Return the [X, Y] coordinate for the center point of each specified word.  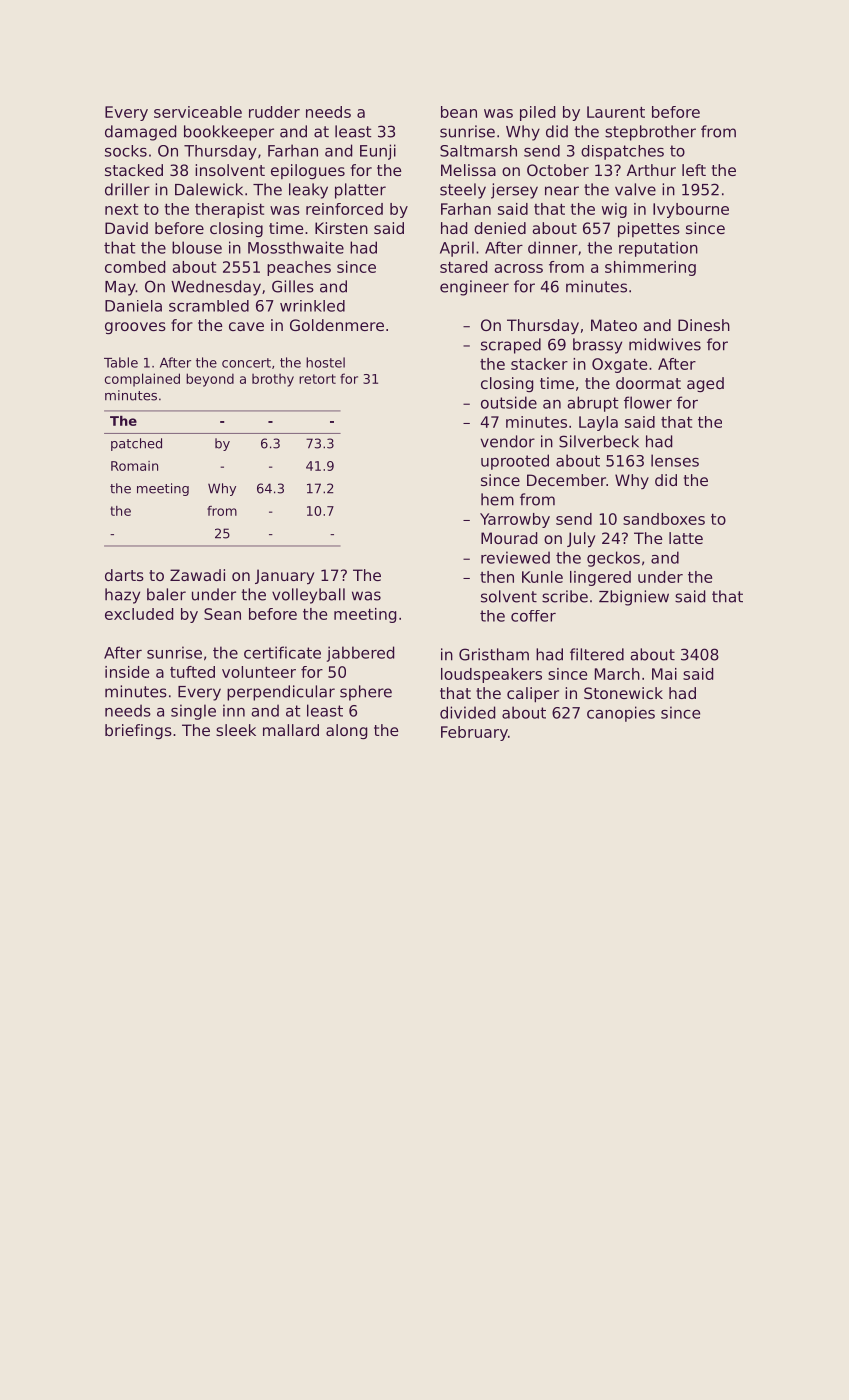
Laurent [616, 112]
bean [459, 112]
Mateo [614, 325]
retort [317, 379]
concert [246, 363]
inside [127, 672]
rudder [274, 112]
